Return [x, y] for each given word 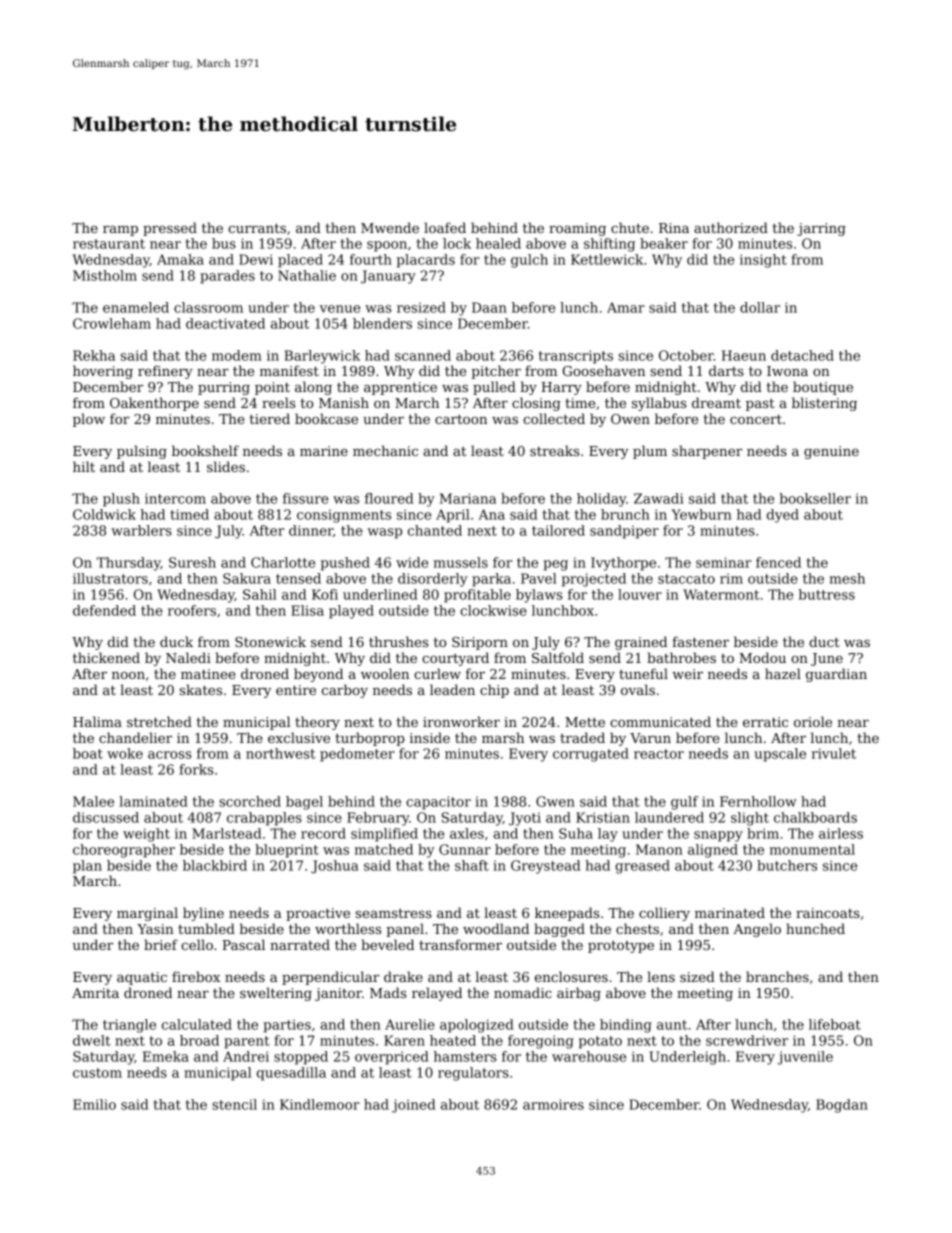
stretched [159, 721]
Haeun [744, 355]
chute [630, 227]
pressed [170, 229]
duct [824, 641]
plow [89, 420]
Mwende [390, 227]
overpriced [392, 1058]
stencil [234, 1104]
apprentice [400, 388]
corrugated [591, 755]
